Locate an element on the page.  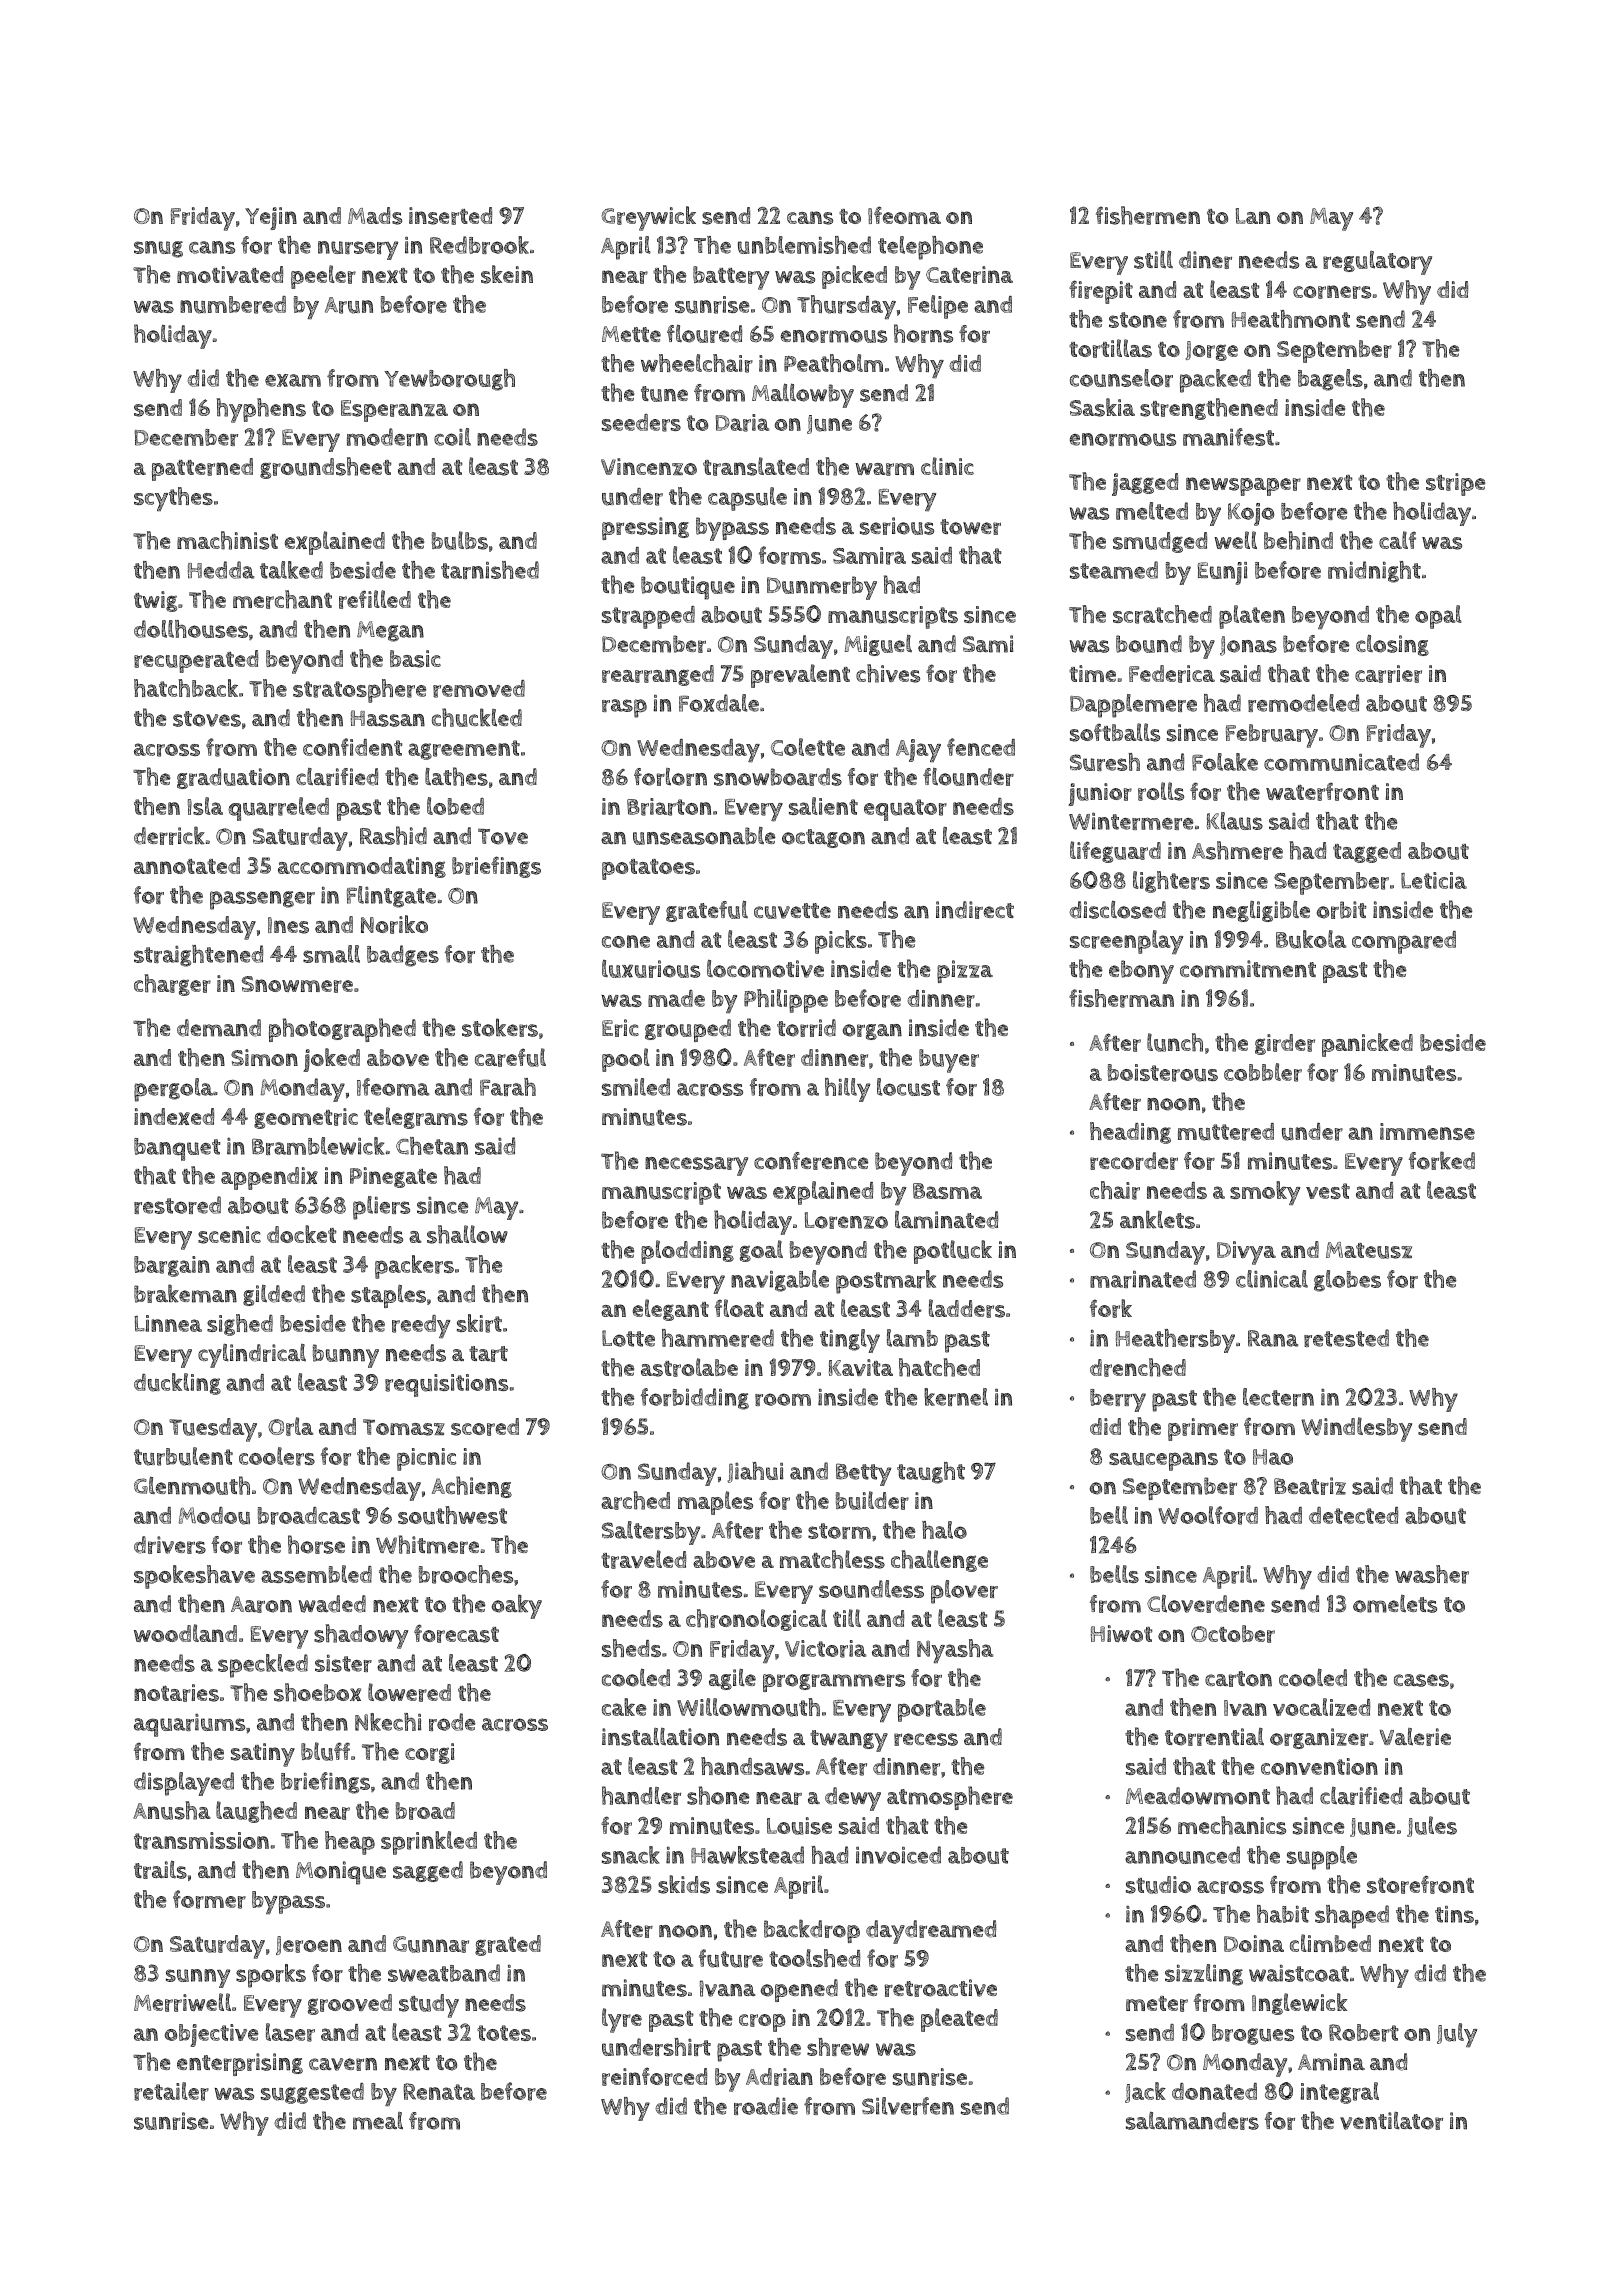
time is located at coordinates (1092, 673).
